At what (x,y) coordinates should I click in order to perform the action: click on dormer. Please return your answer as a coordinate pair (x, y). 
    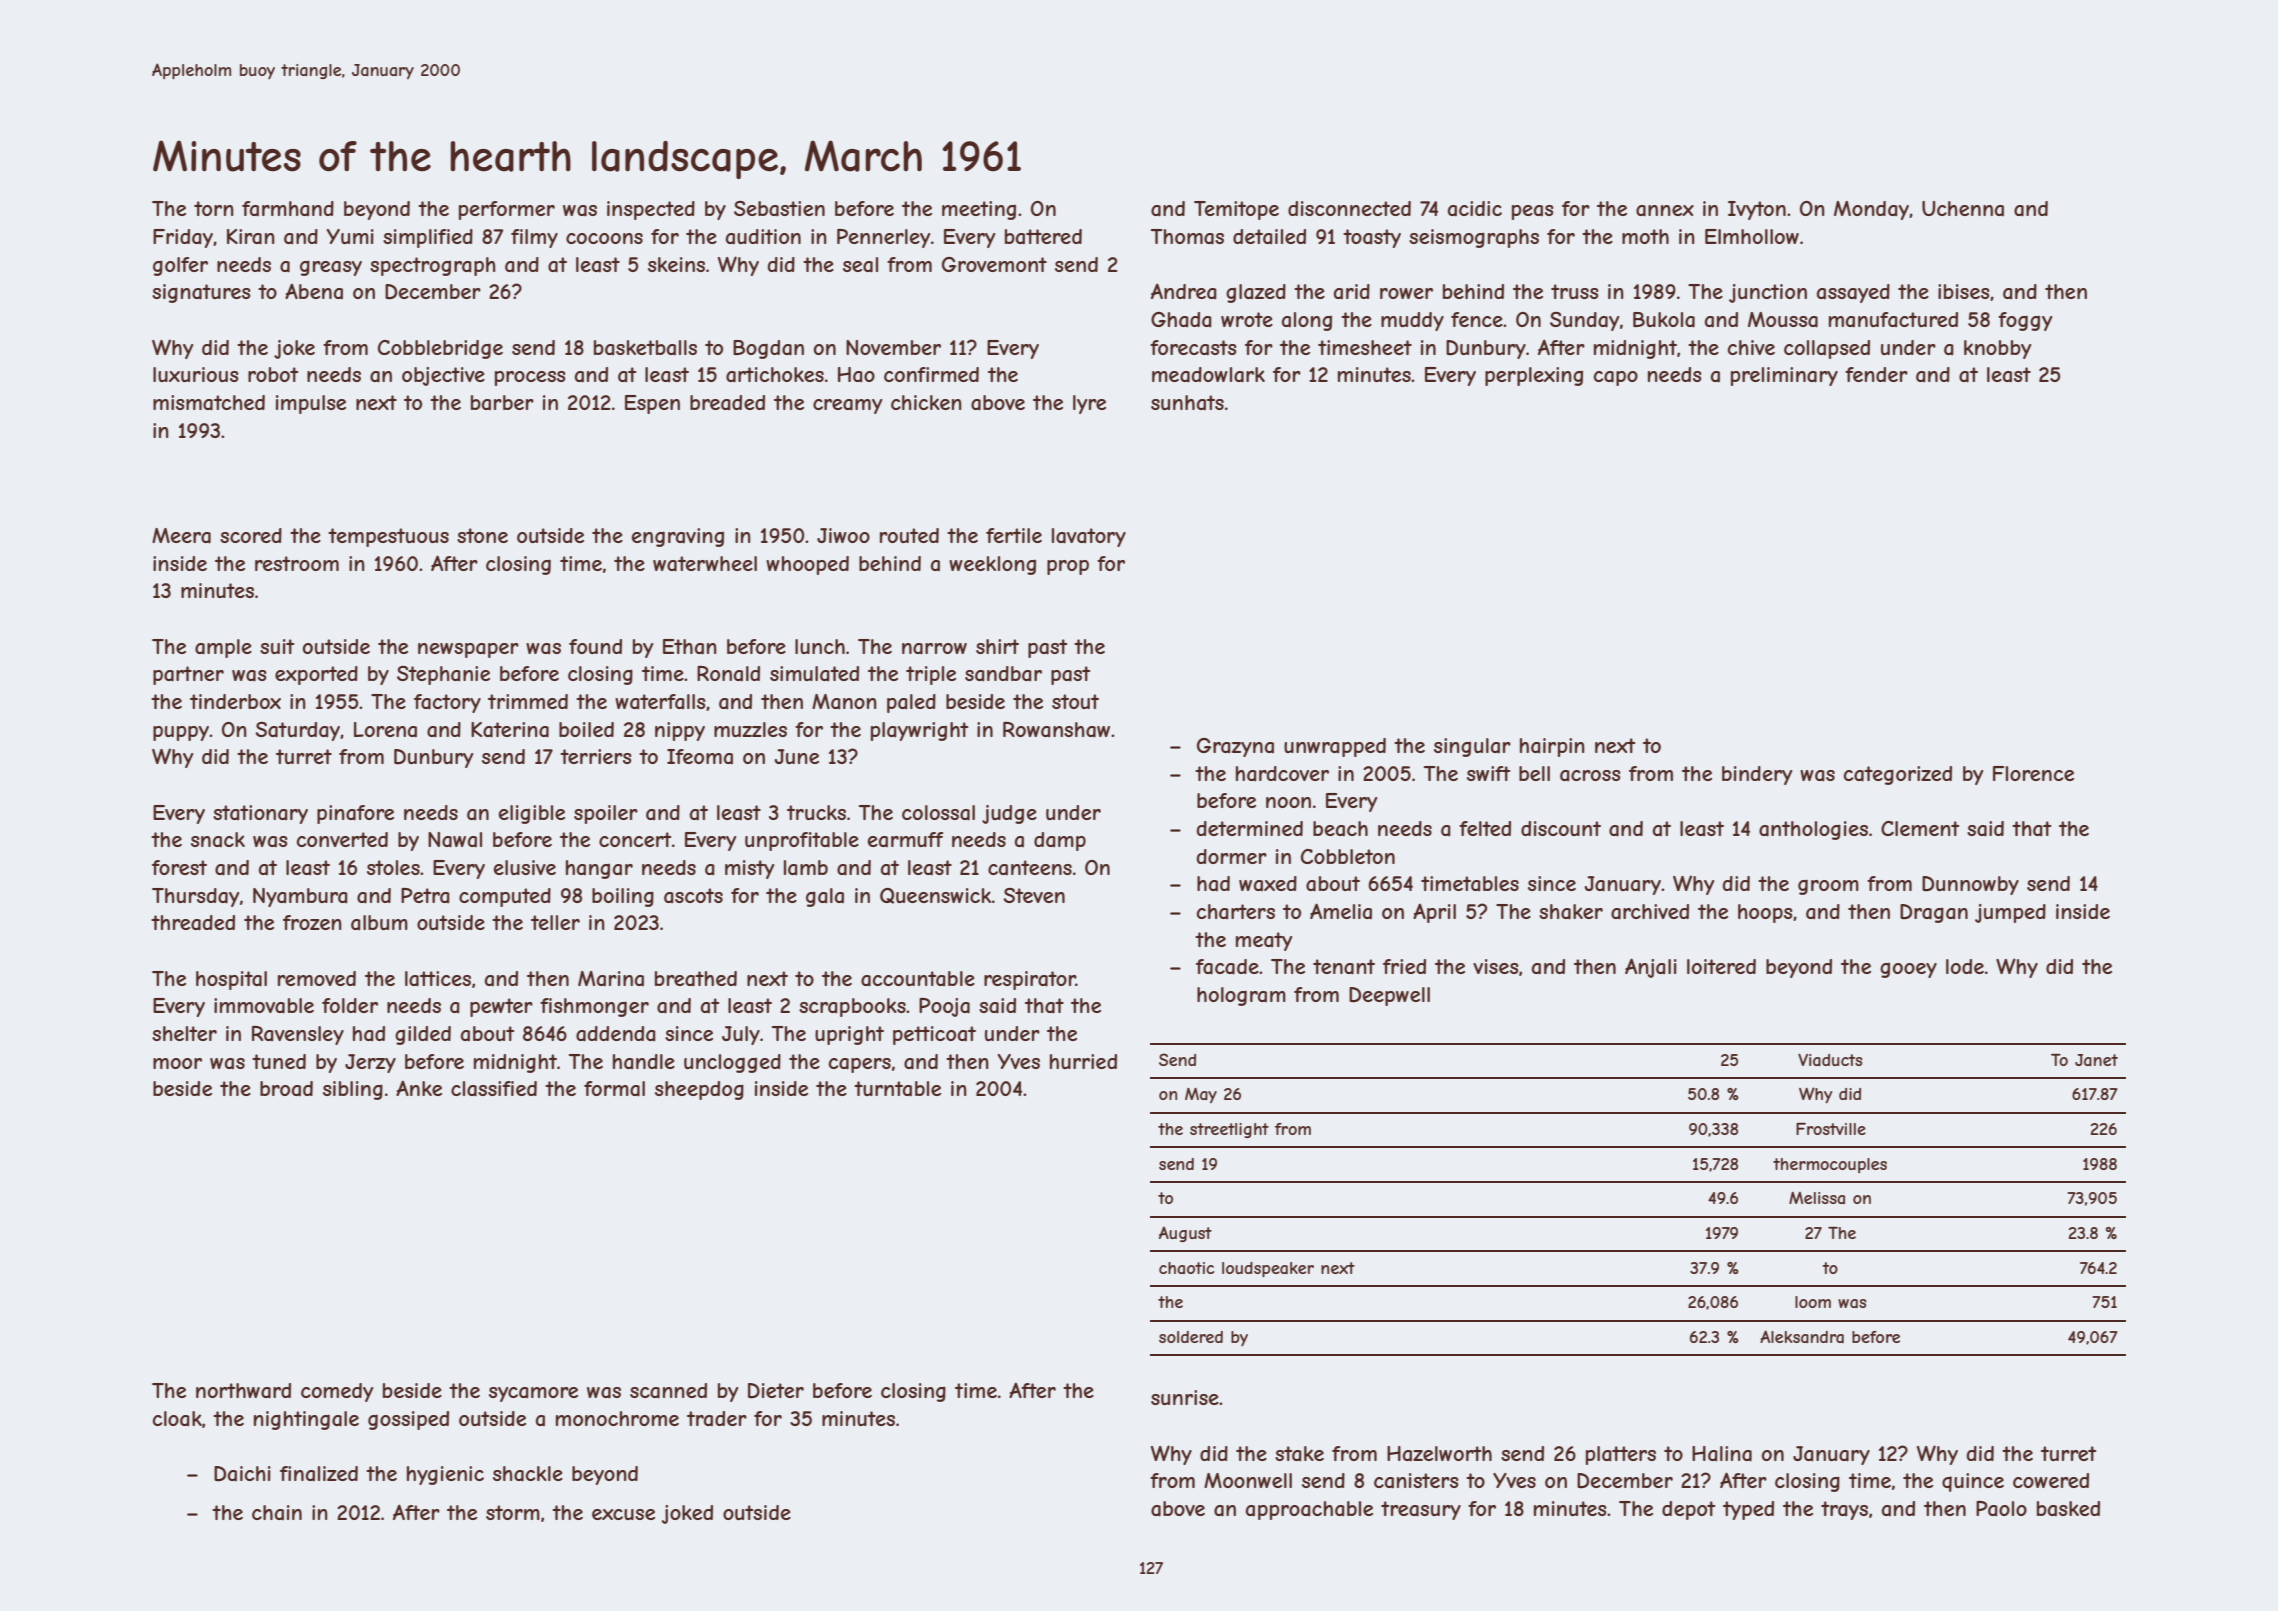
    Looking at the image, I should click on (1232, 856).
